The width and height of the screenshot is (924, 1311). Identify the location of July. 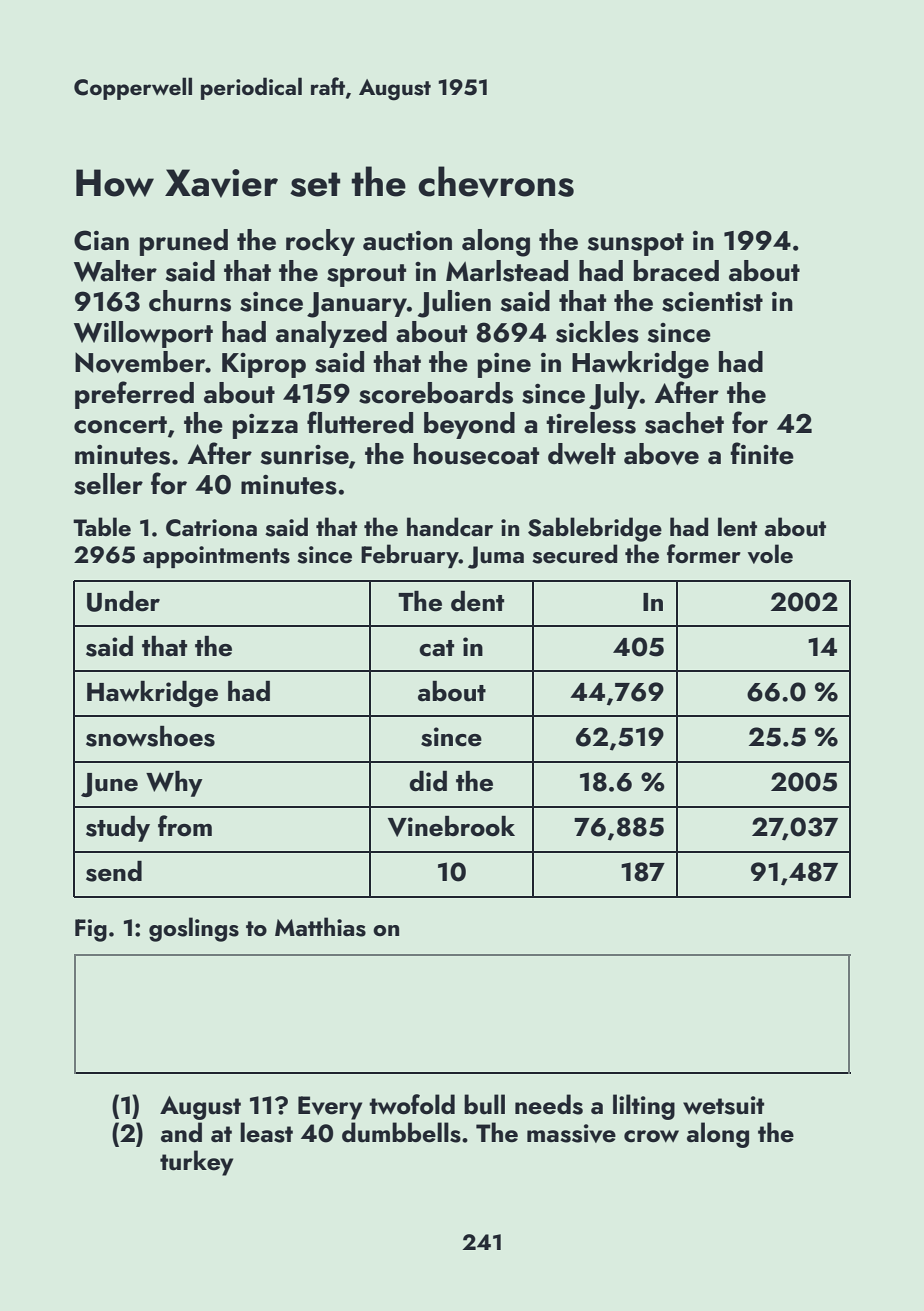
(614, 396).
